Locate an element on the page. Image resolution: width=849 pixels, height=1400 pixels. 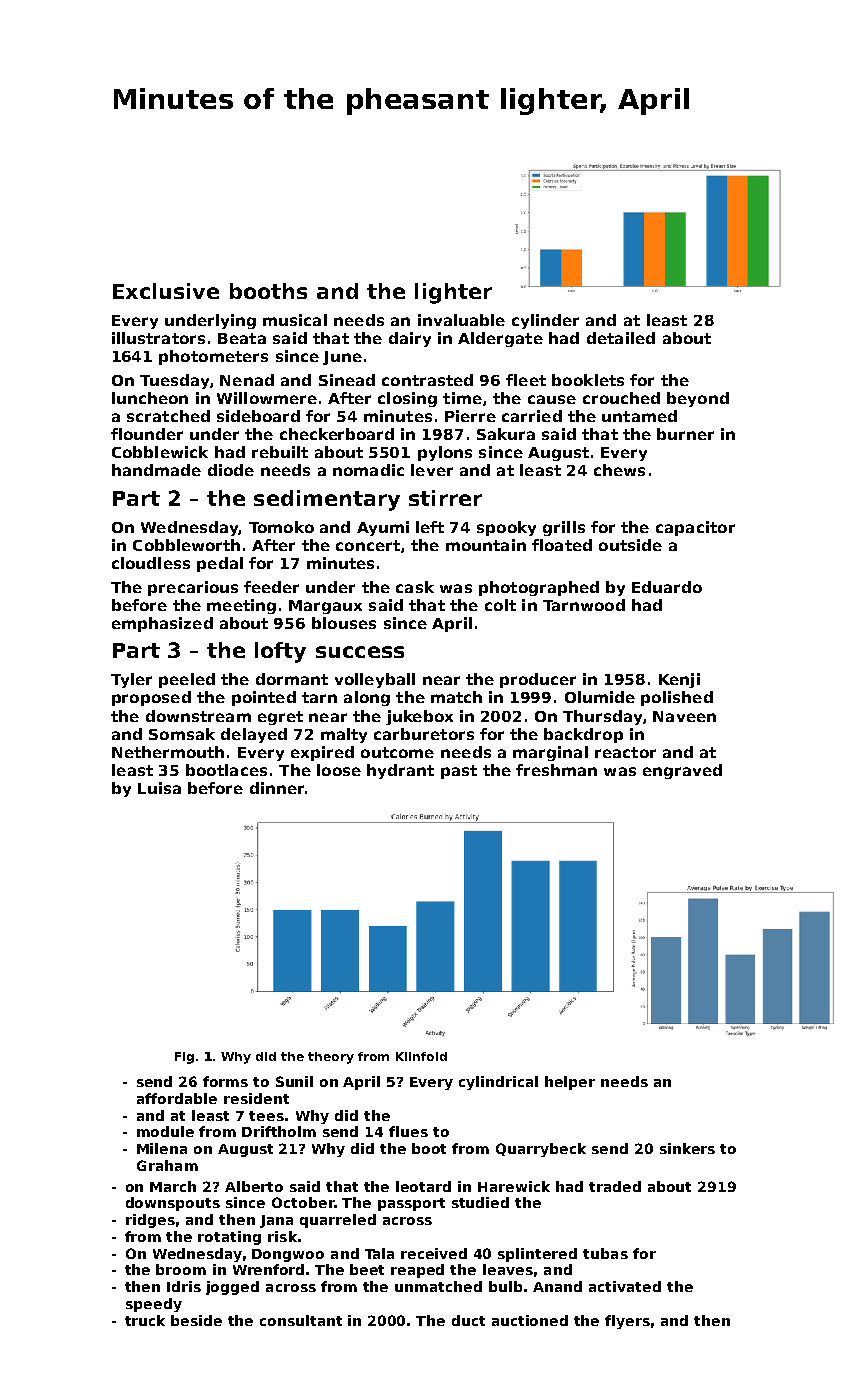
cylindrical is located at coordinates (498, 1083).
